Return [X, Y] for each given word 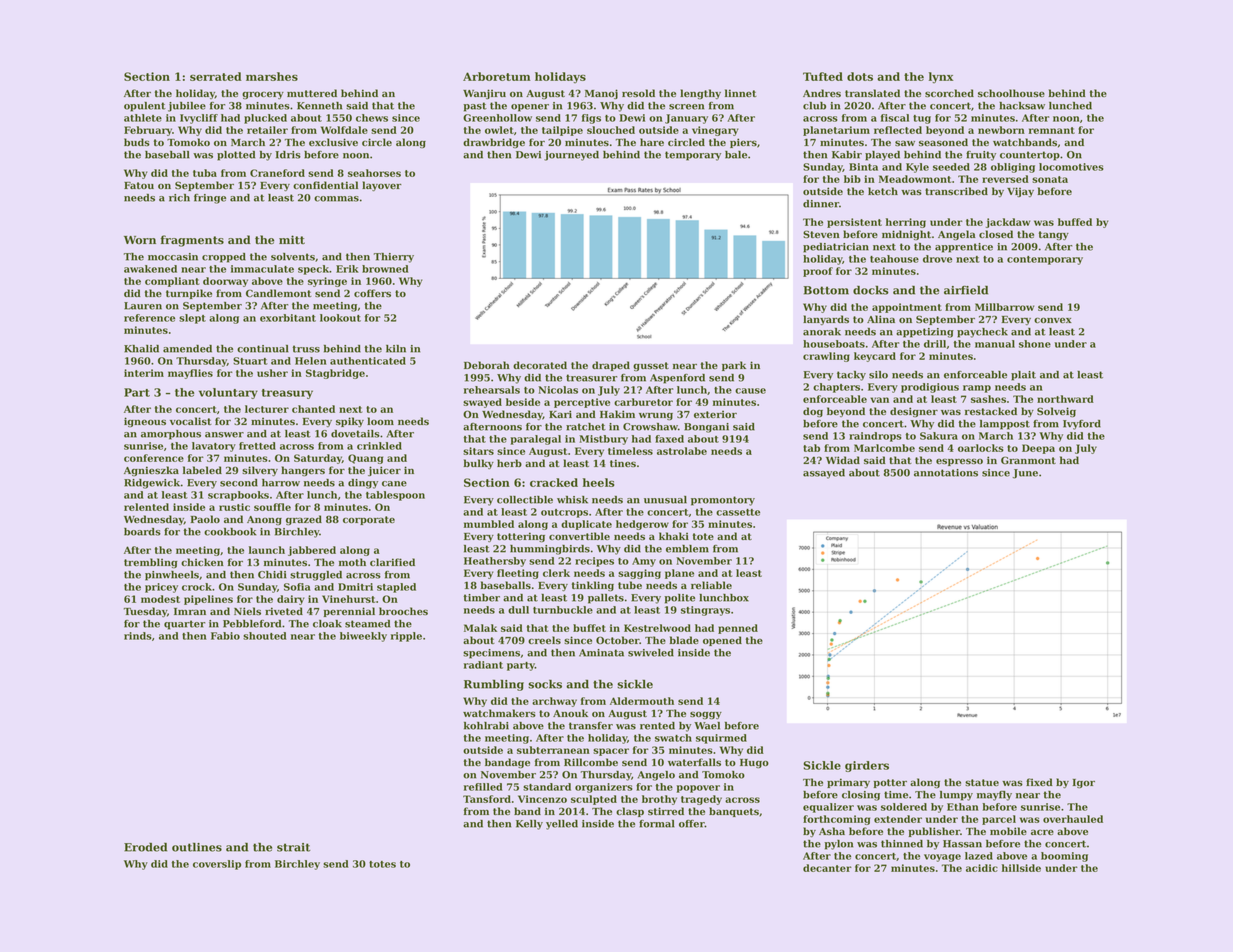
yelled [562, 825]
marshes [272, 76]
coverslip [217, 865]
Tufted [823, 76]
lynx [941, 77]
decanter [827, 868]
